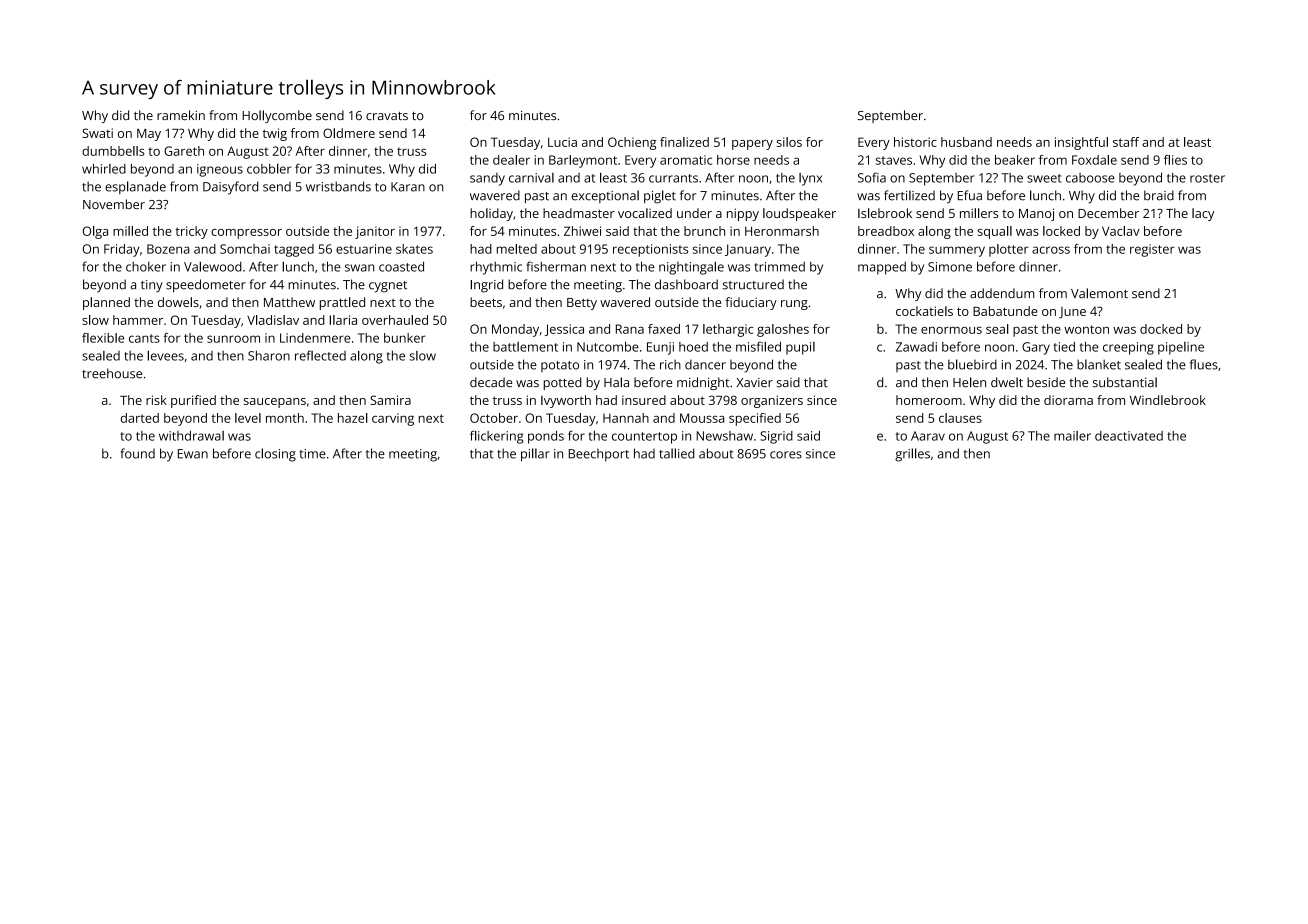  What do you see at coordinates (275, 455) in the document?
I see `closing` at bounding box center [275, 455].
